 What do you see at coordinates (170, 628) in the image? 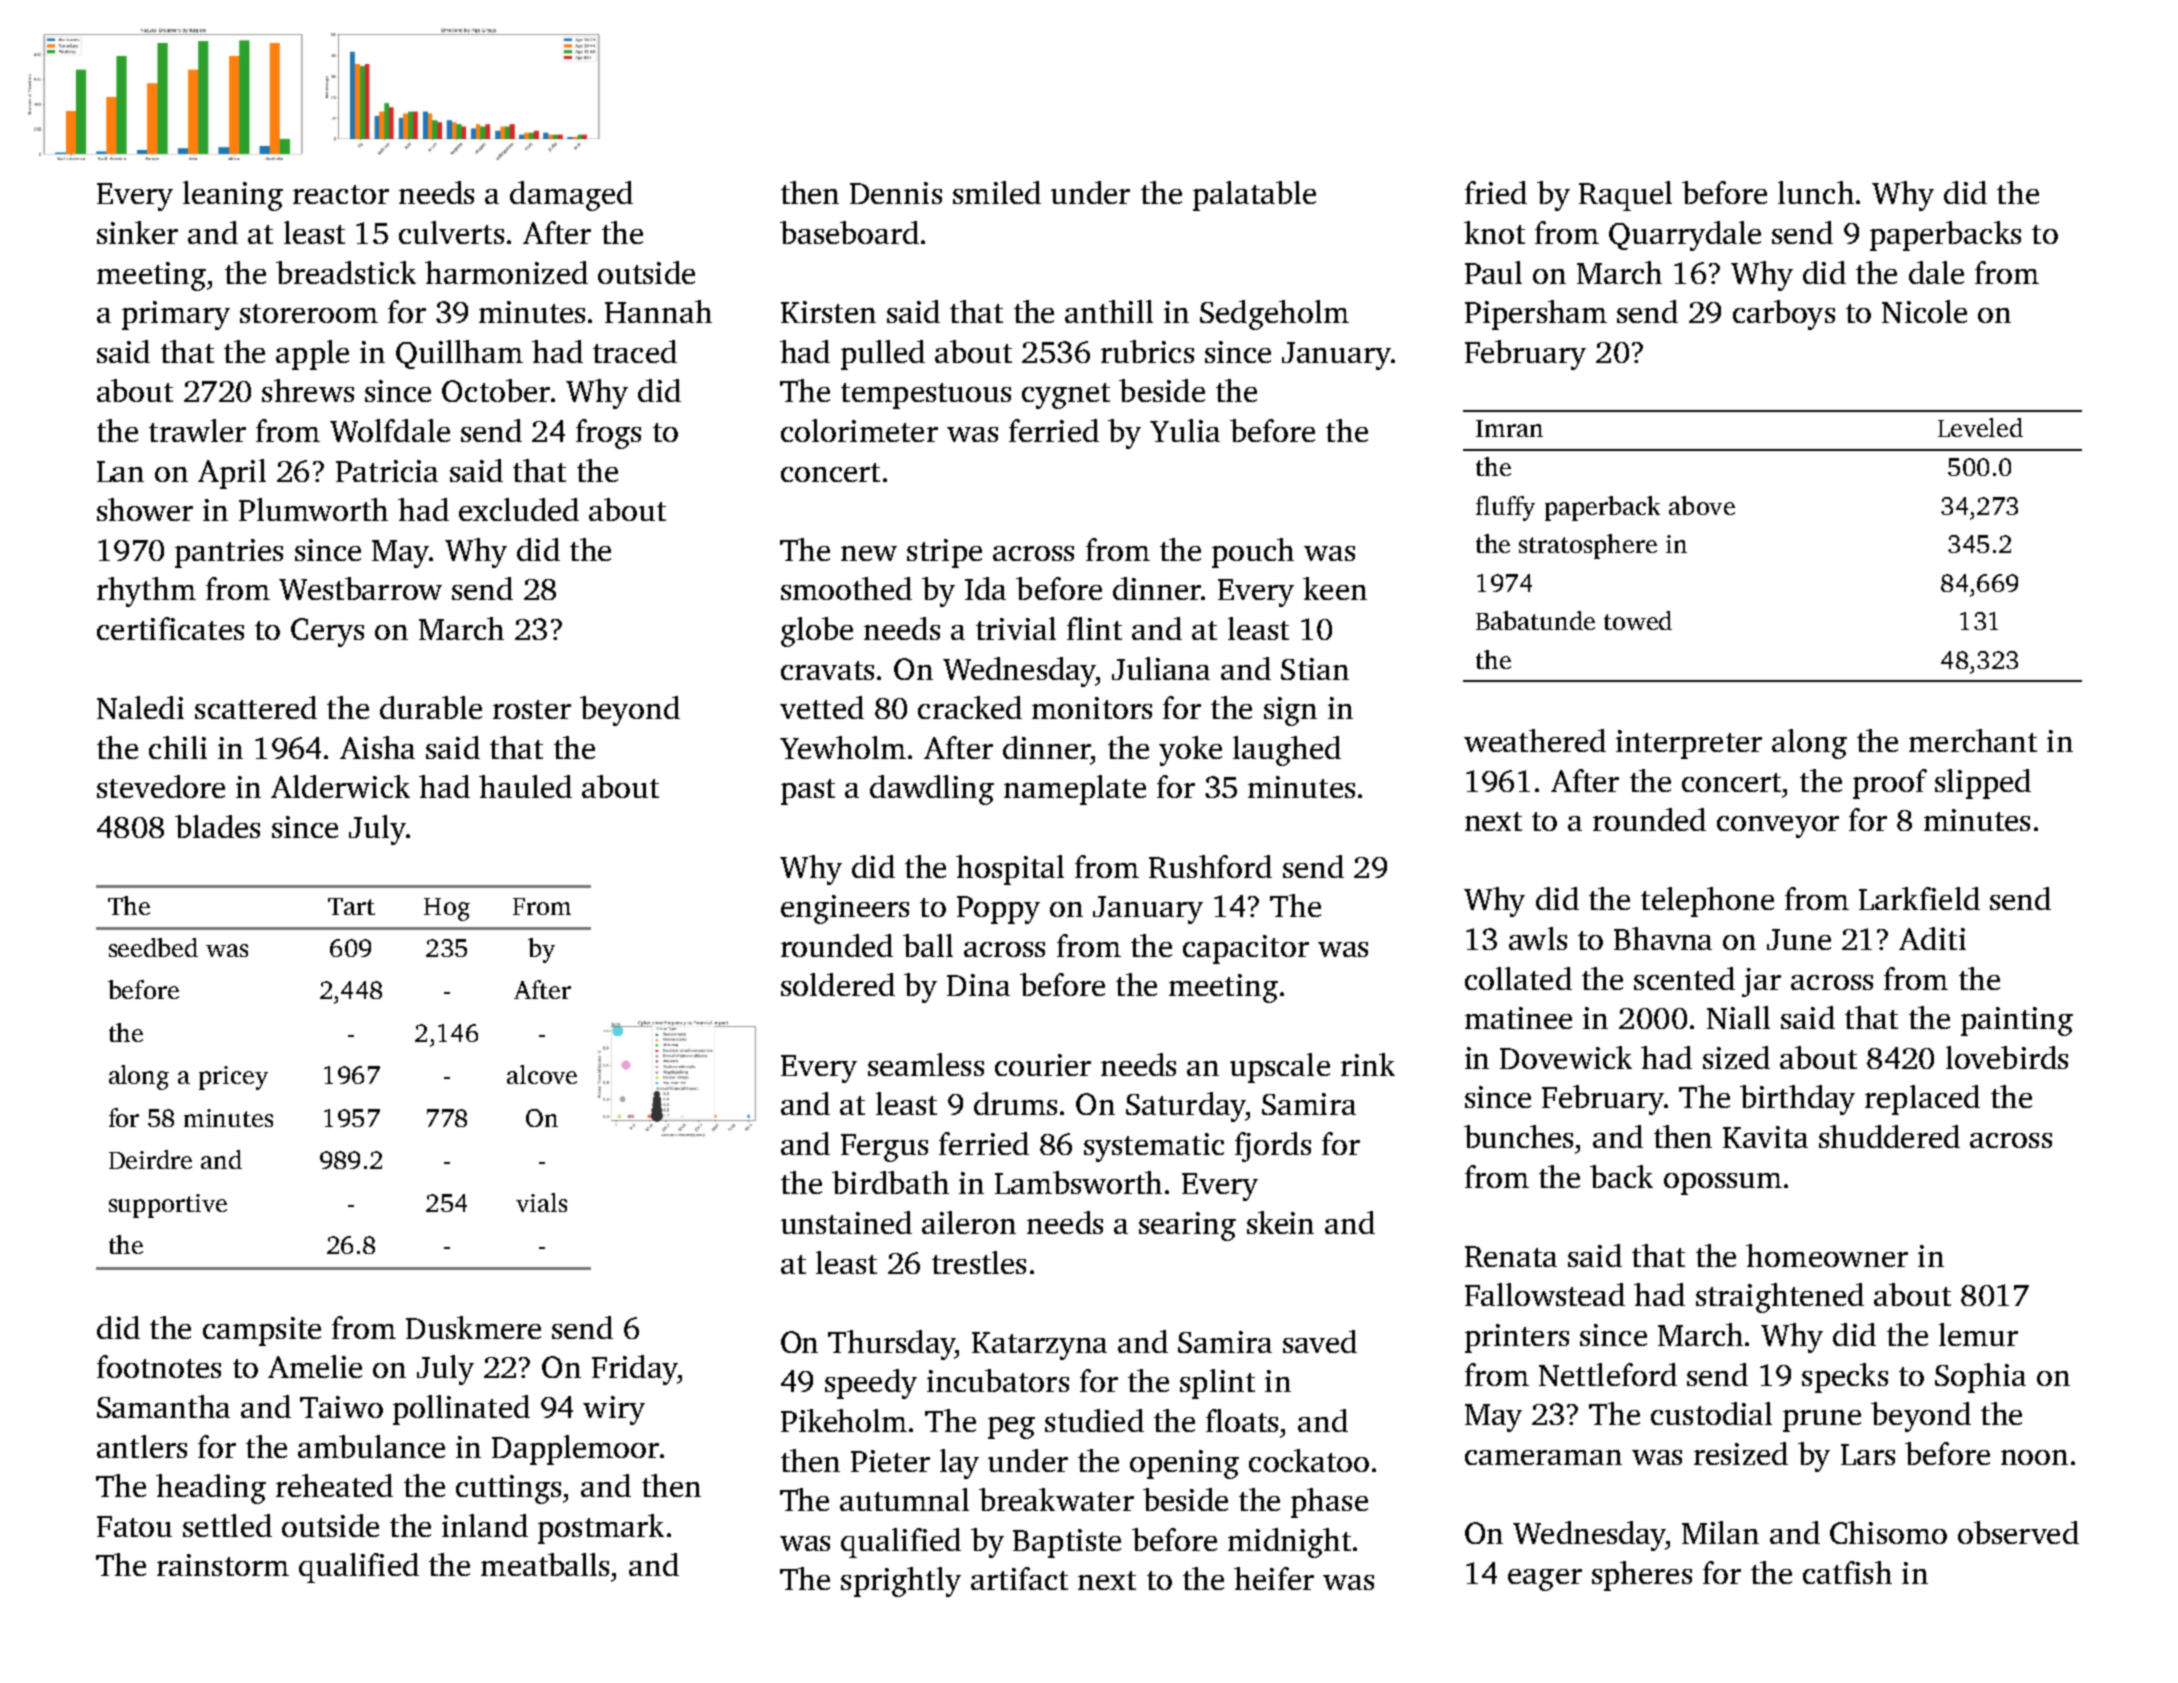
I see `certificates` at bounding box center [170, 628].
